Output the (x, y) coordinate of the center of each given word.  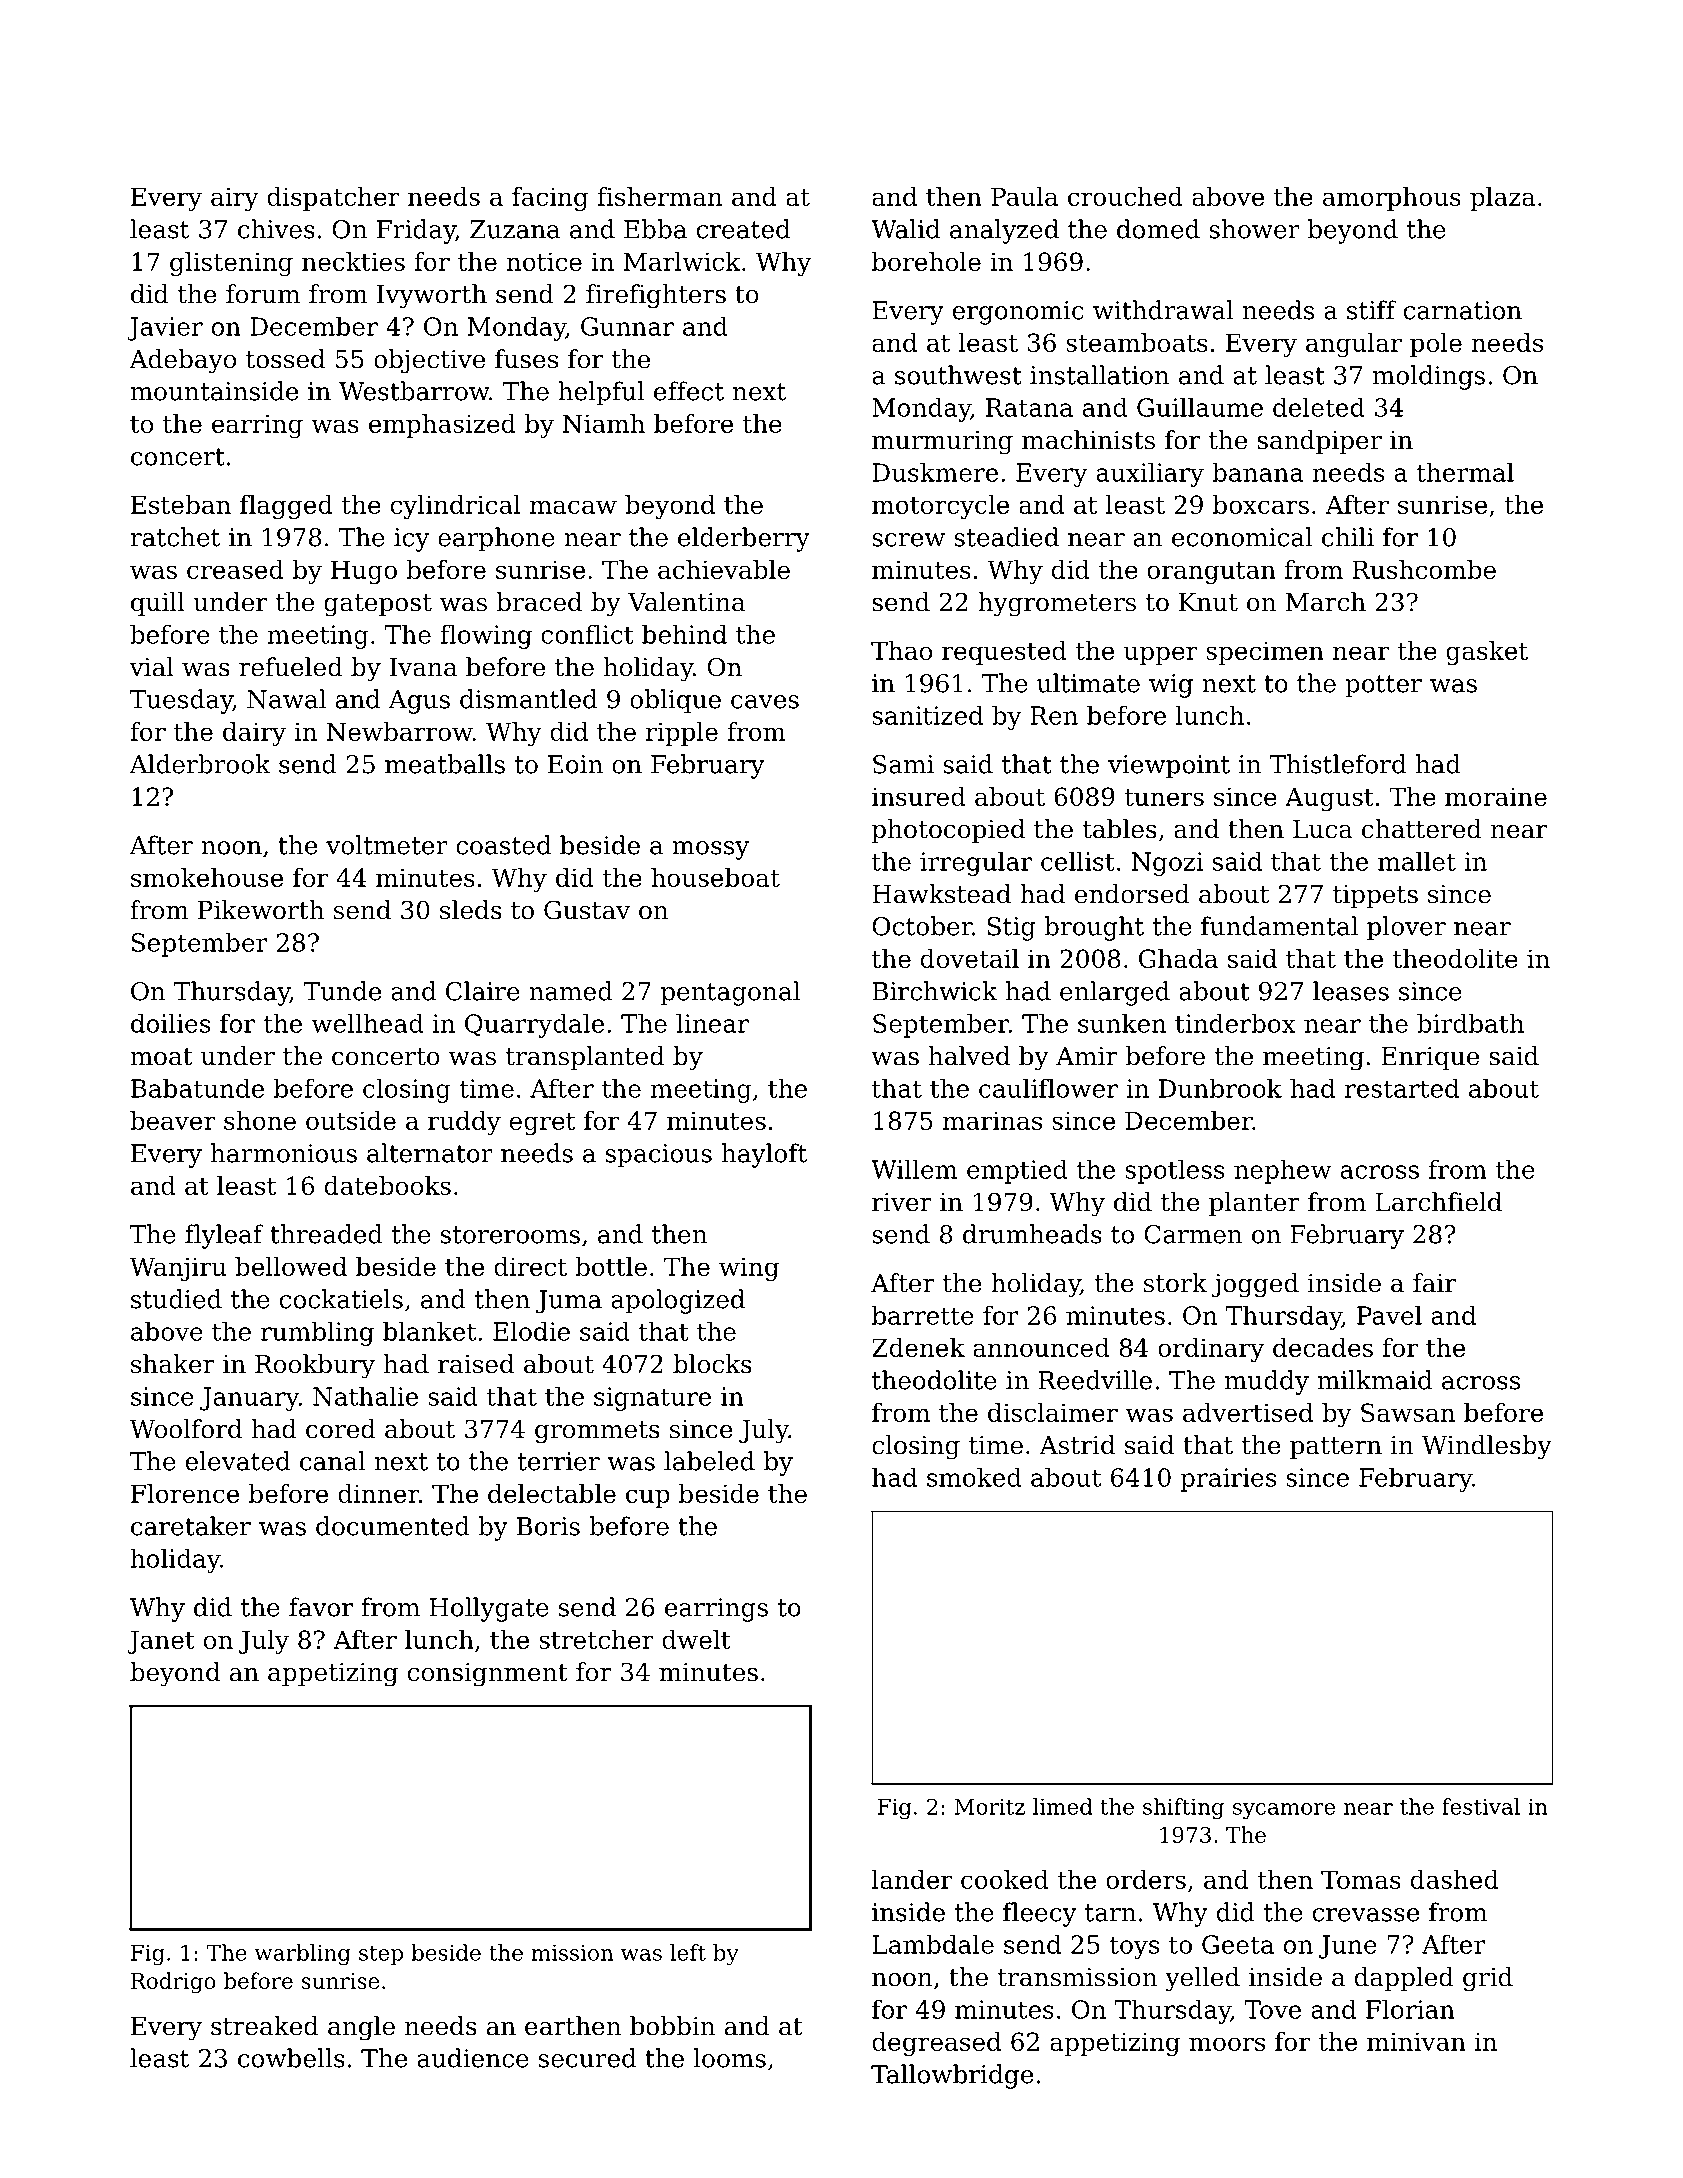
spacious (659, 1156)
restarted (1401, 1088)
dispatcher (333, 199)
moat (161, 1057)
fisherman (659, 196)
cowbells (291, 2058)
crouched (1125, 196)
